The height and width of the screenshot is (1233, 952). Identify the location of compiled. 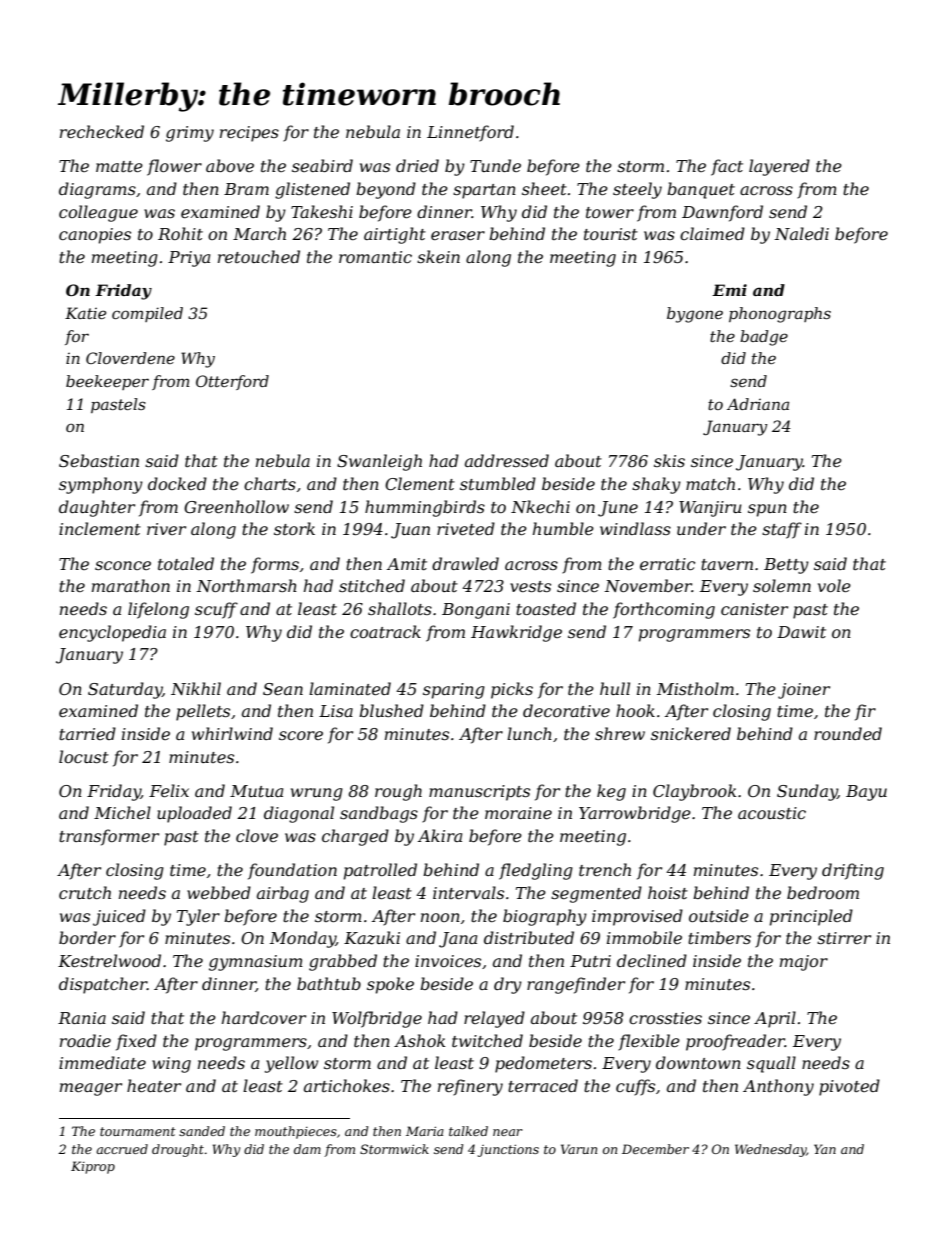
(147, 314).
